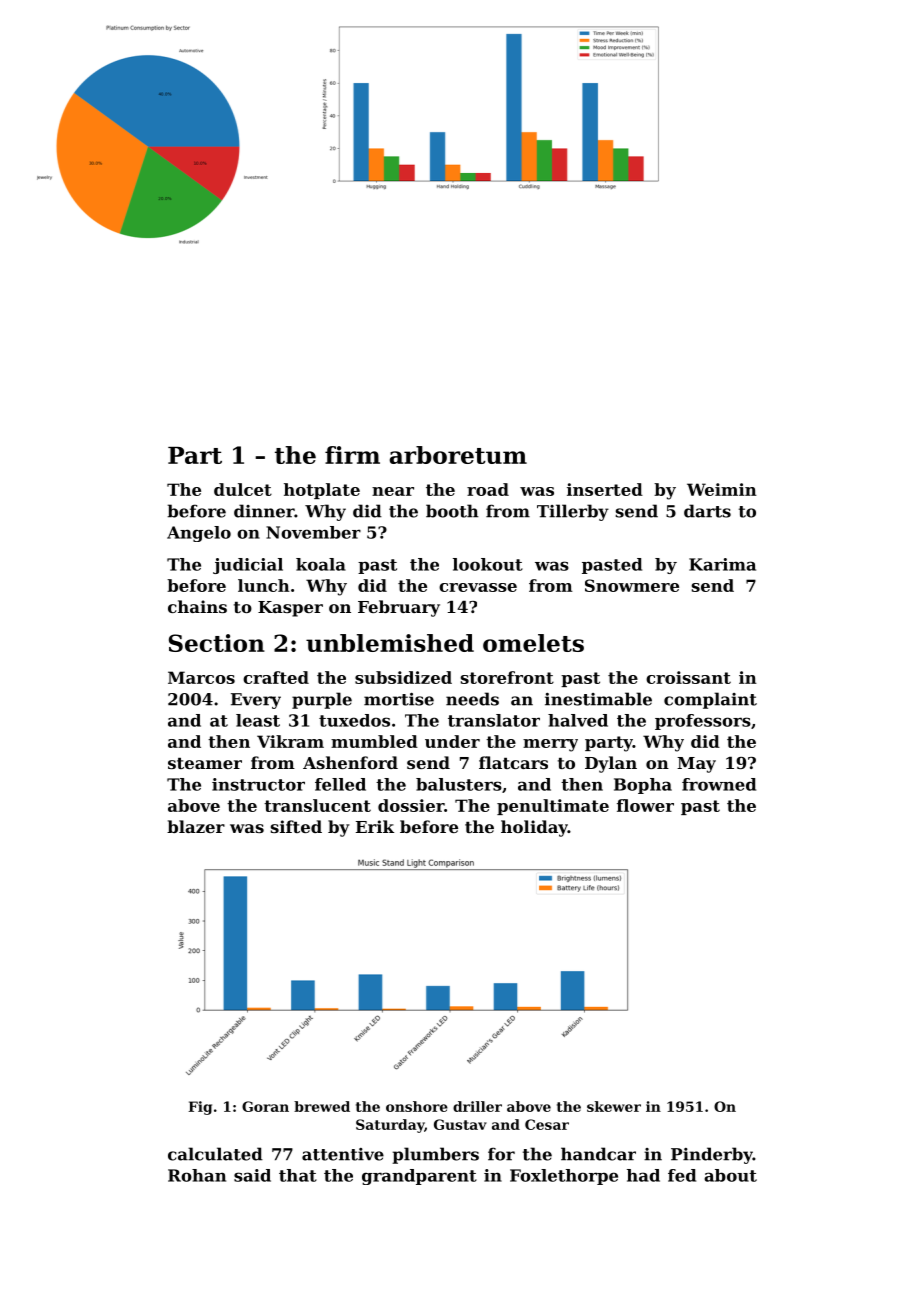 This page has width=924, height=1311. I want to click on Weimin, so click(722, 489).
